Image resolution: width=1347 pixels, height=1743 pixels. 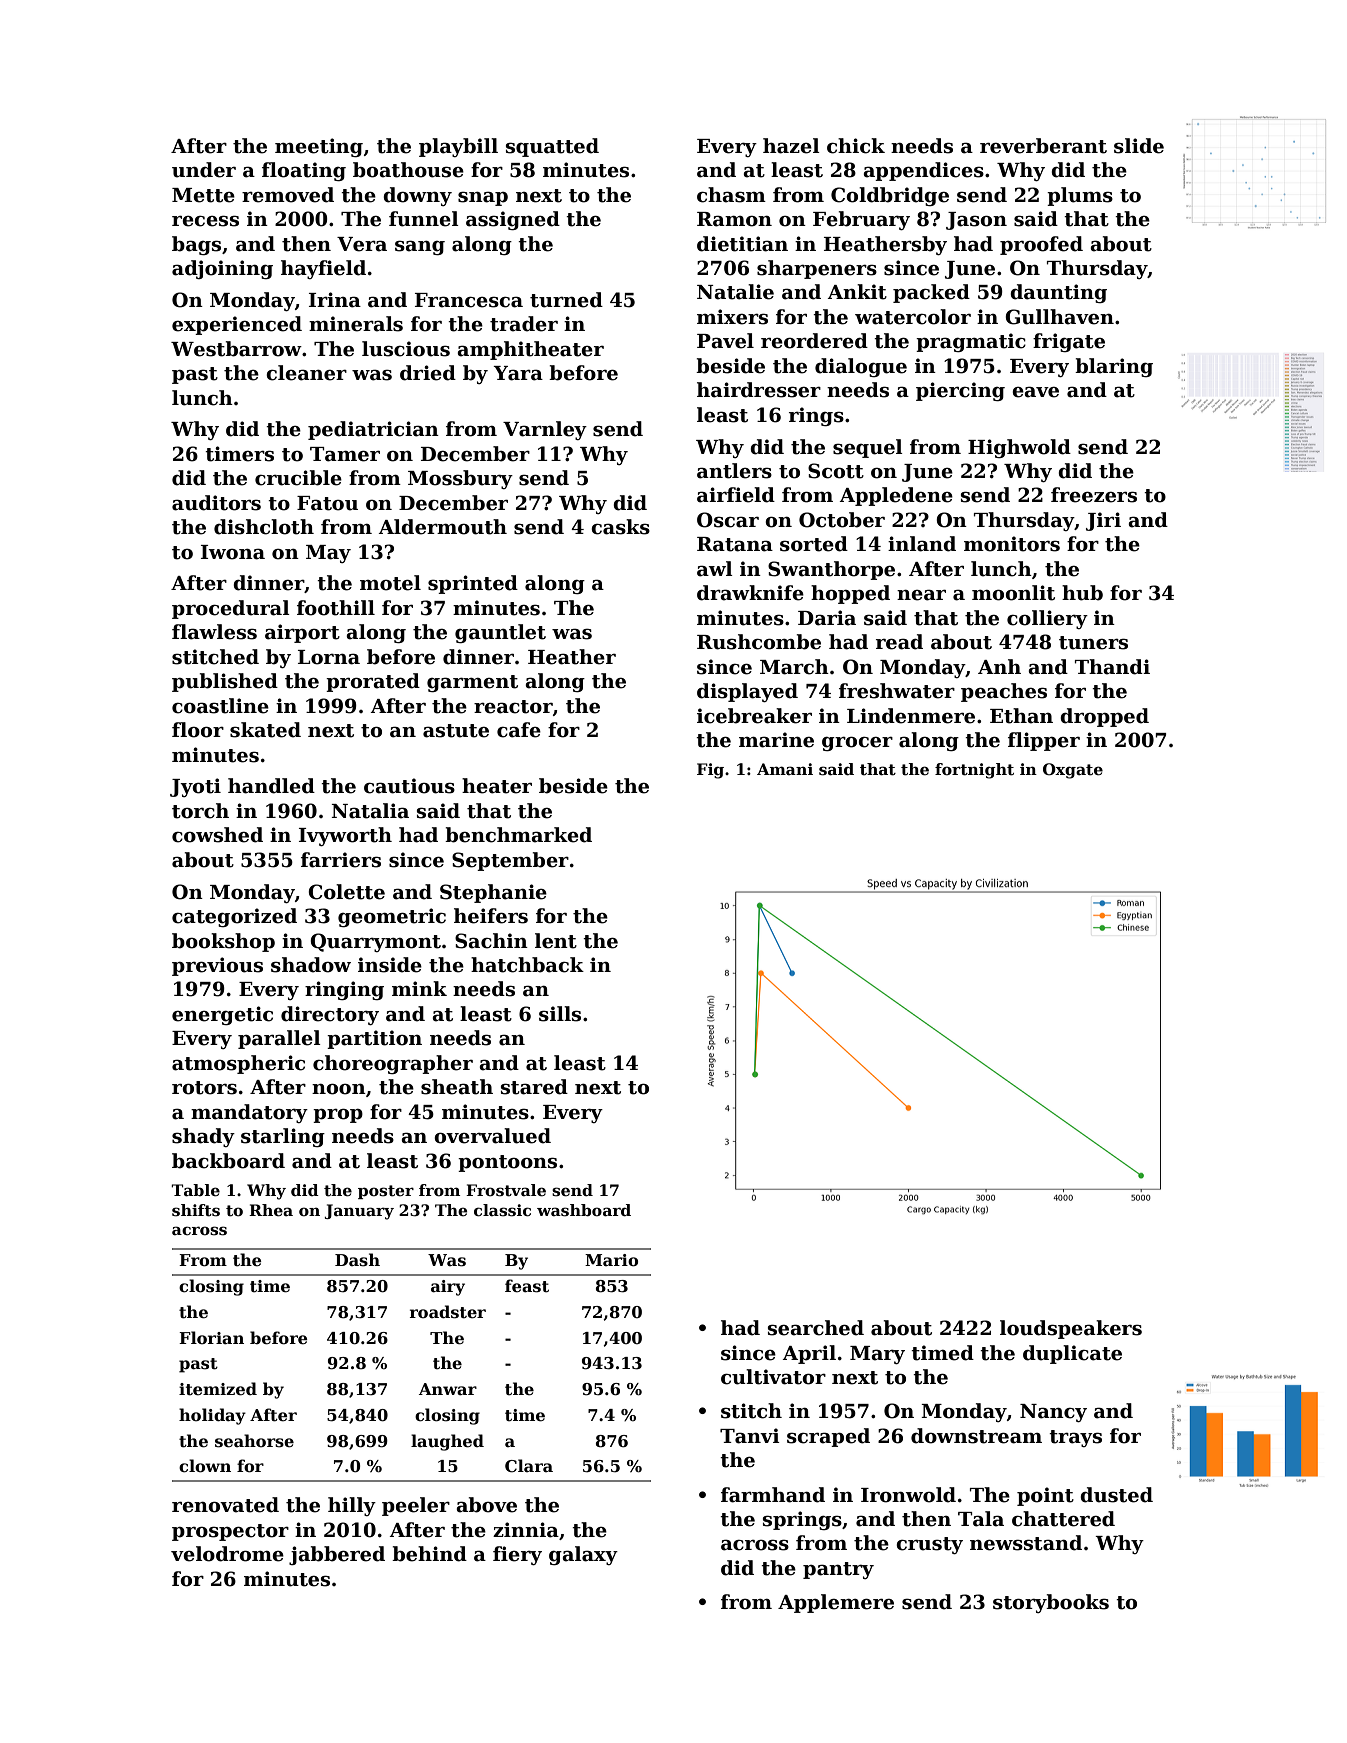 What do you see at coordinates (583, 1555) in the document?
I see `galaxy` at bounding box center [583, 1555].
